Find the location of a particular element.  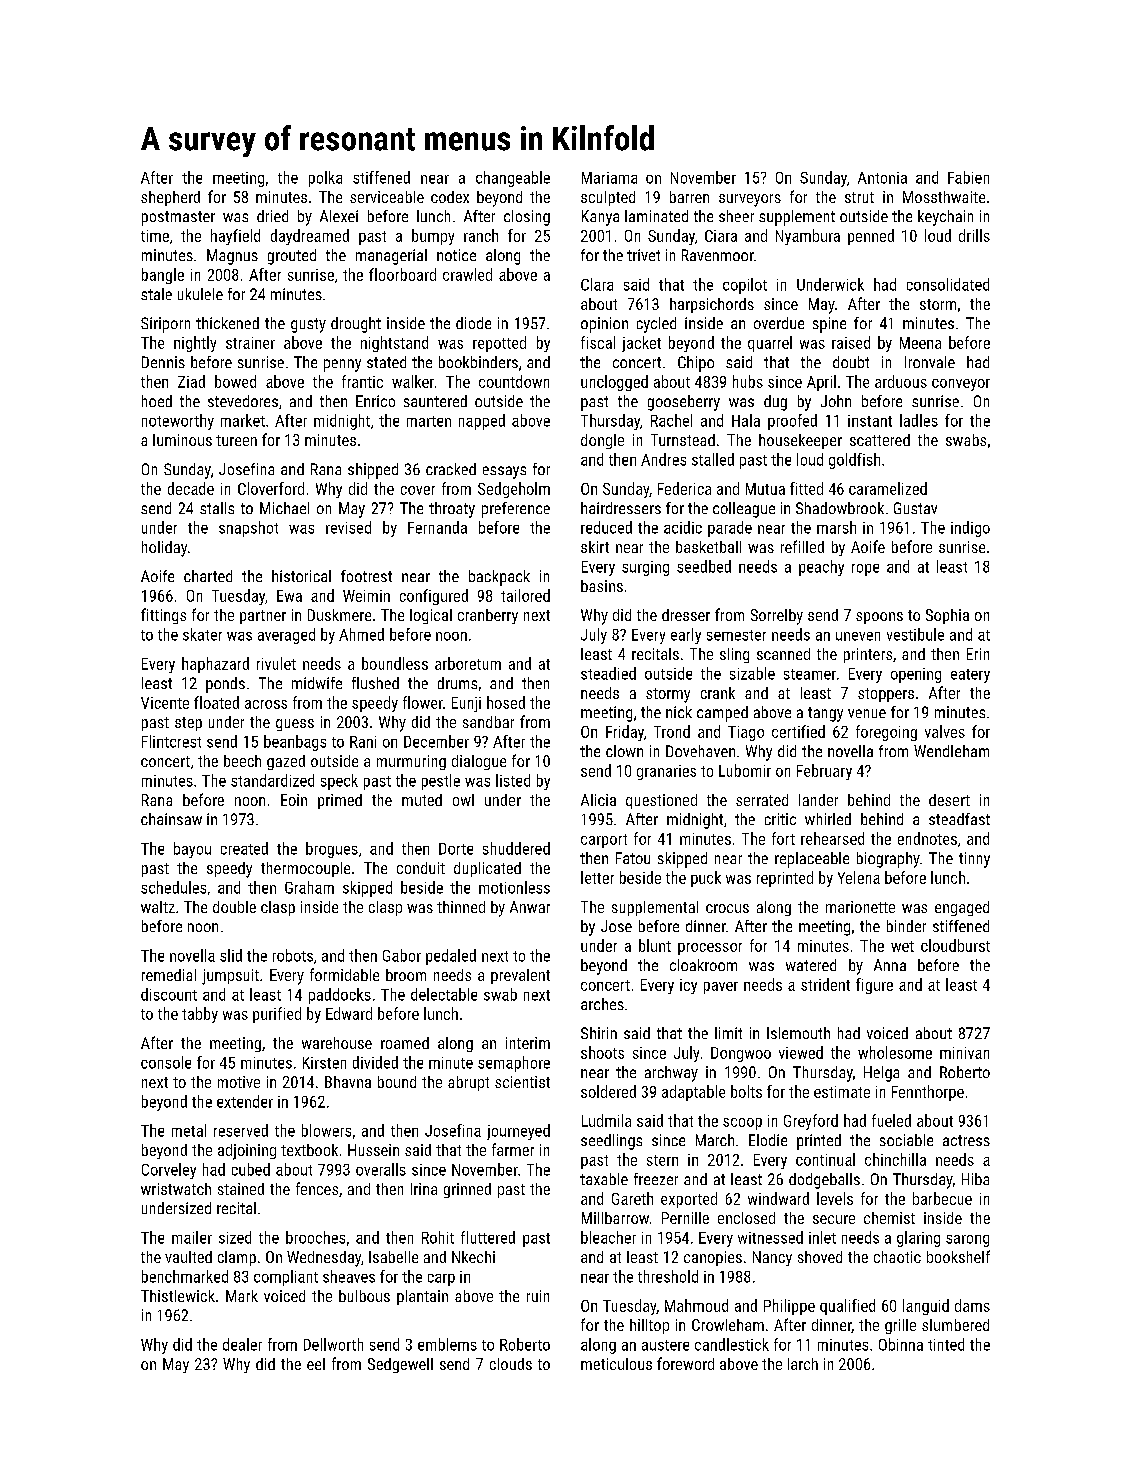

Sedgewell is located at coordinates (400, 1365).
